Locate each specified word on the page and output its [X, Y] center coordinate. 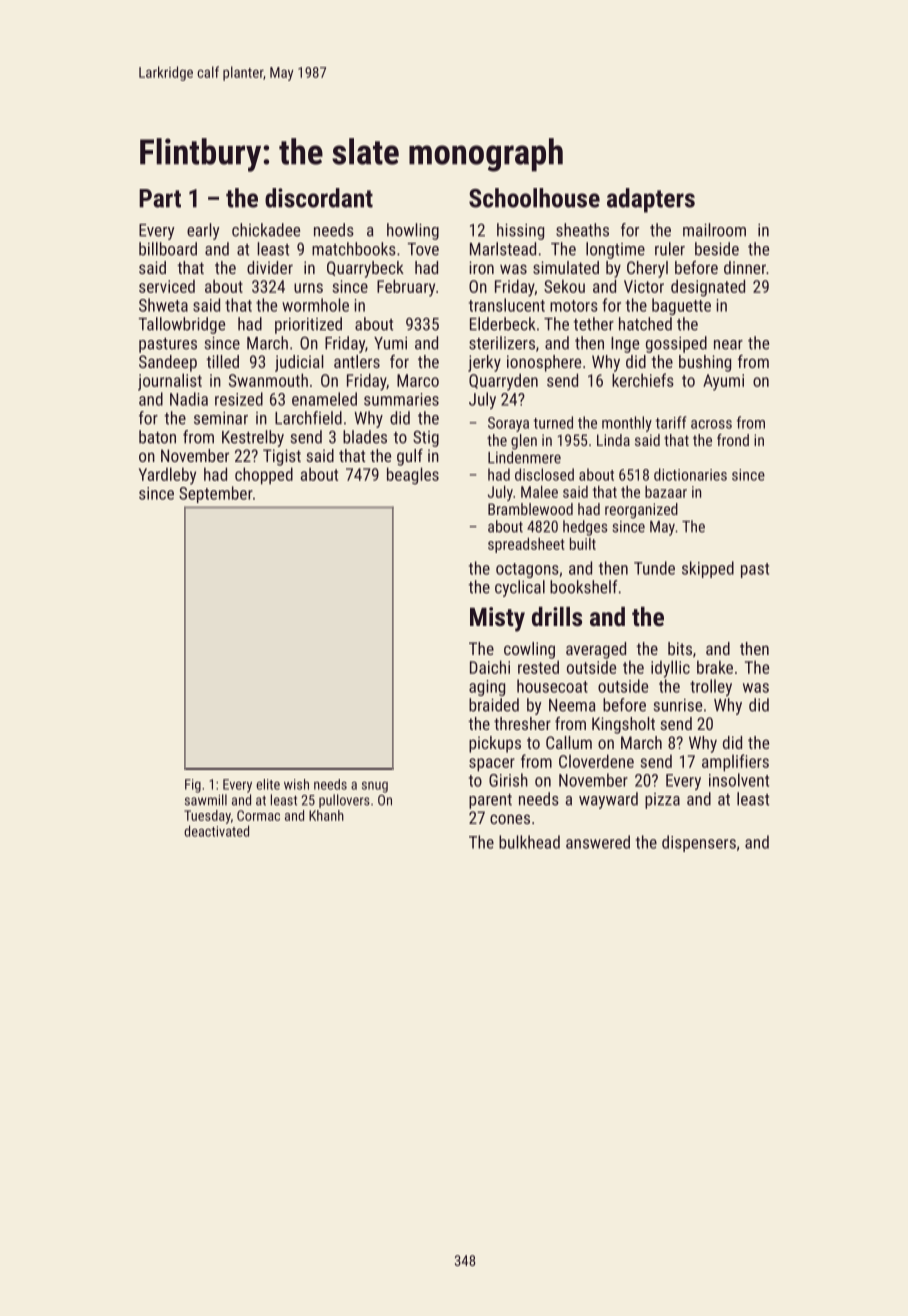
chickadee [266, 230]
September [216, 494]
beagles [413, 476]
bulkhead [529, 842]
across [711, 424]
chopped [264, 476]
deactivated [216, 831]
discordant [319, 198]
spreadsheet [526, 545]
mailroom [714, 230]
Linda [613, 440]
